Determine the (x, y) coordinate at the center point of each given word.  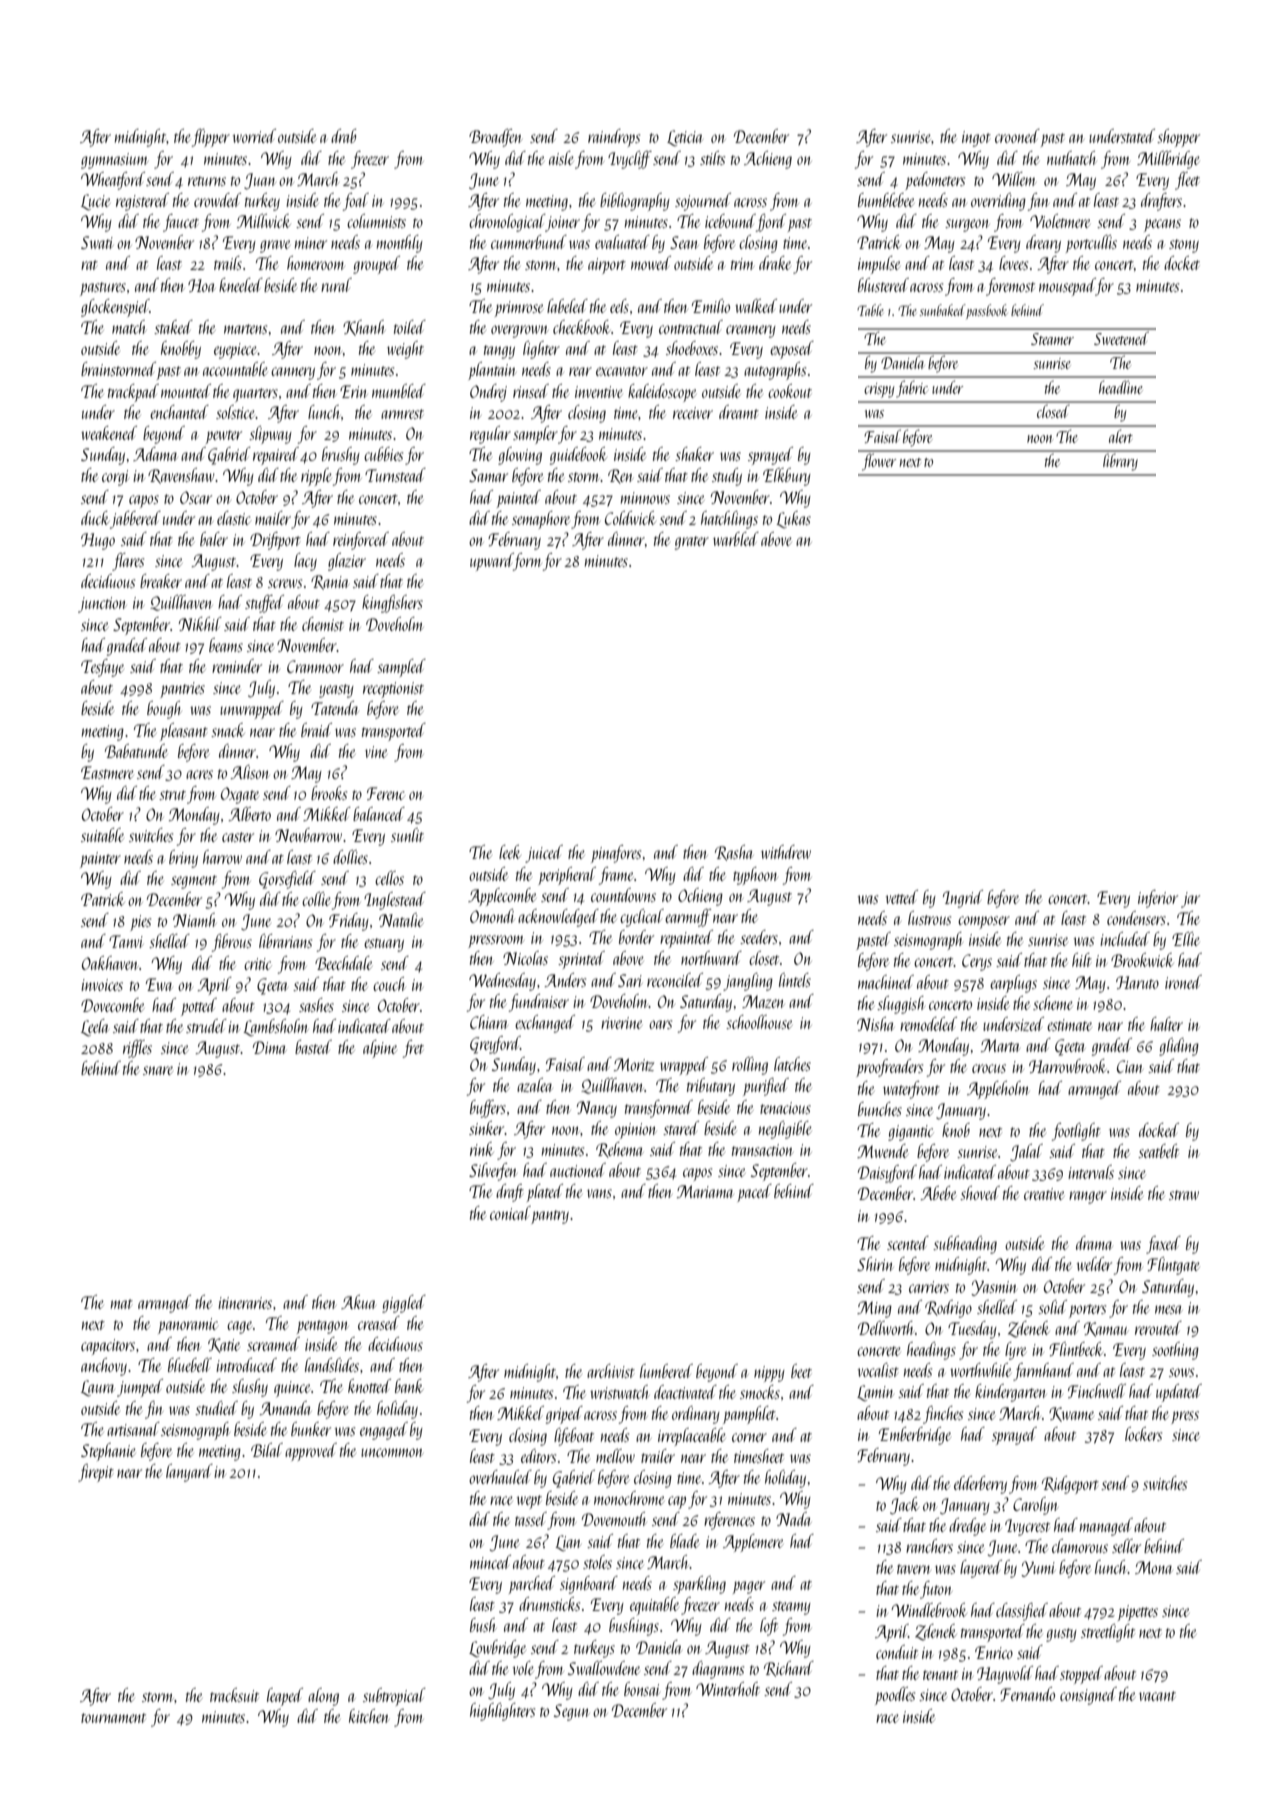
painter (100, 860)
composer (984, 922)
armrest (402, 414)
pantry (550, 1217)
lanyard (189, 1473)
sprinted (581, 960)
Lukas (793, 519)
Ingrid (963, 899)
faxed (1163, 1245)
